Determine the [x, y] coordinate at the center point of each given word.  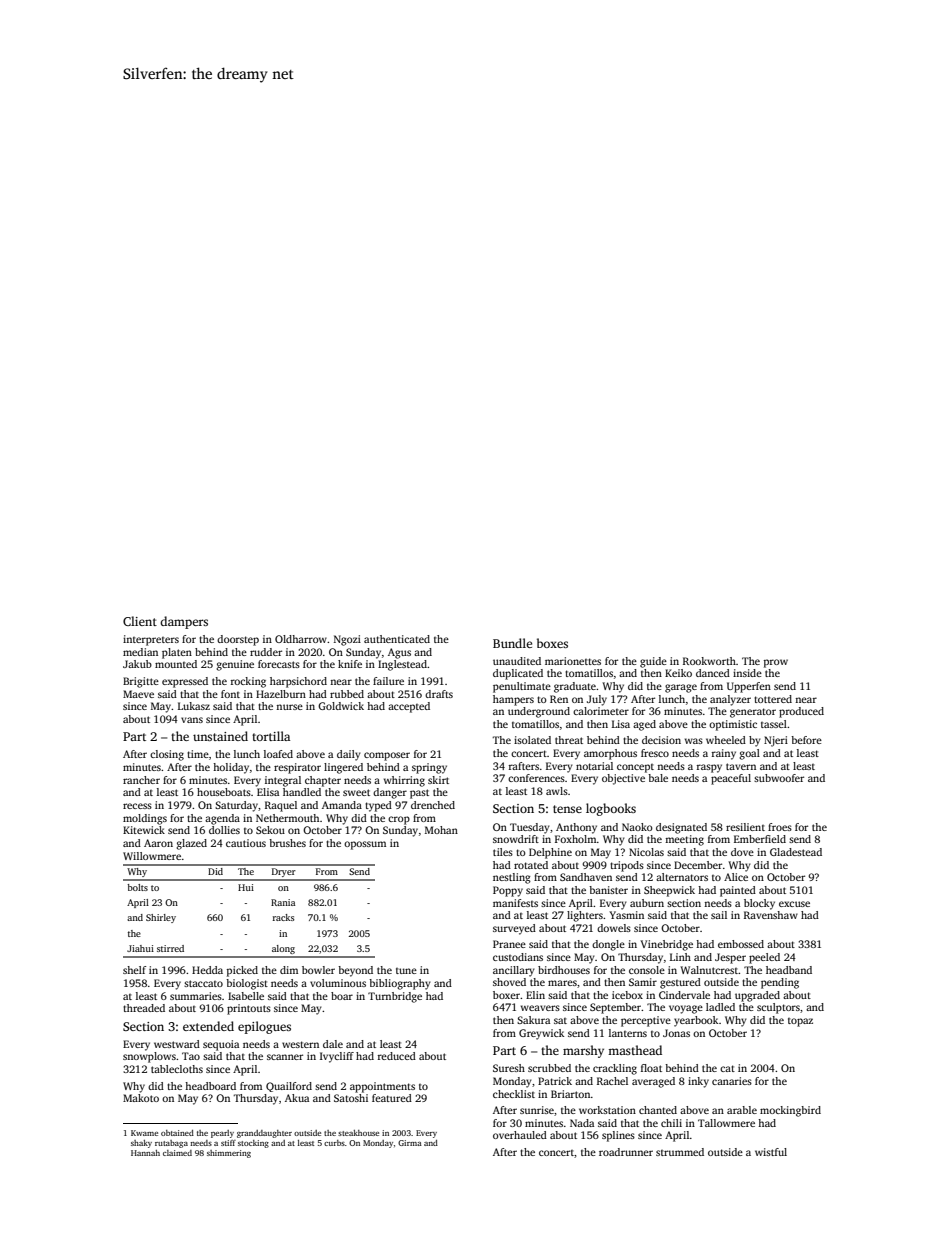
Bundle [512, 643]
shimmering [229, 1154]
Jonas [676, 1033]
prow [776, 663]
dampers [184, 622]
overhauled [520, 1135]
